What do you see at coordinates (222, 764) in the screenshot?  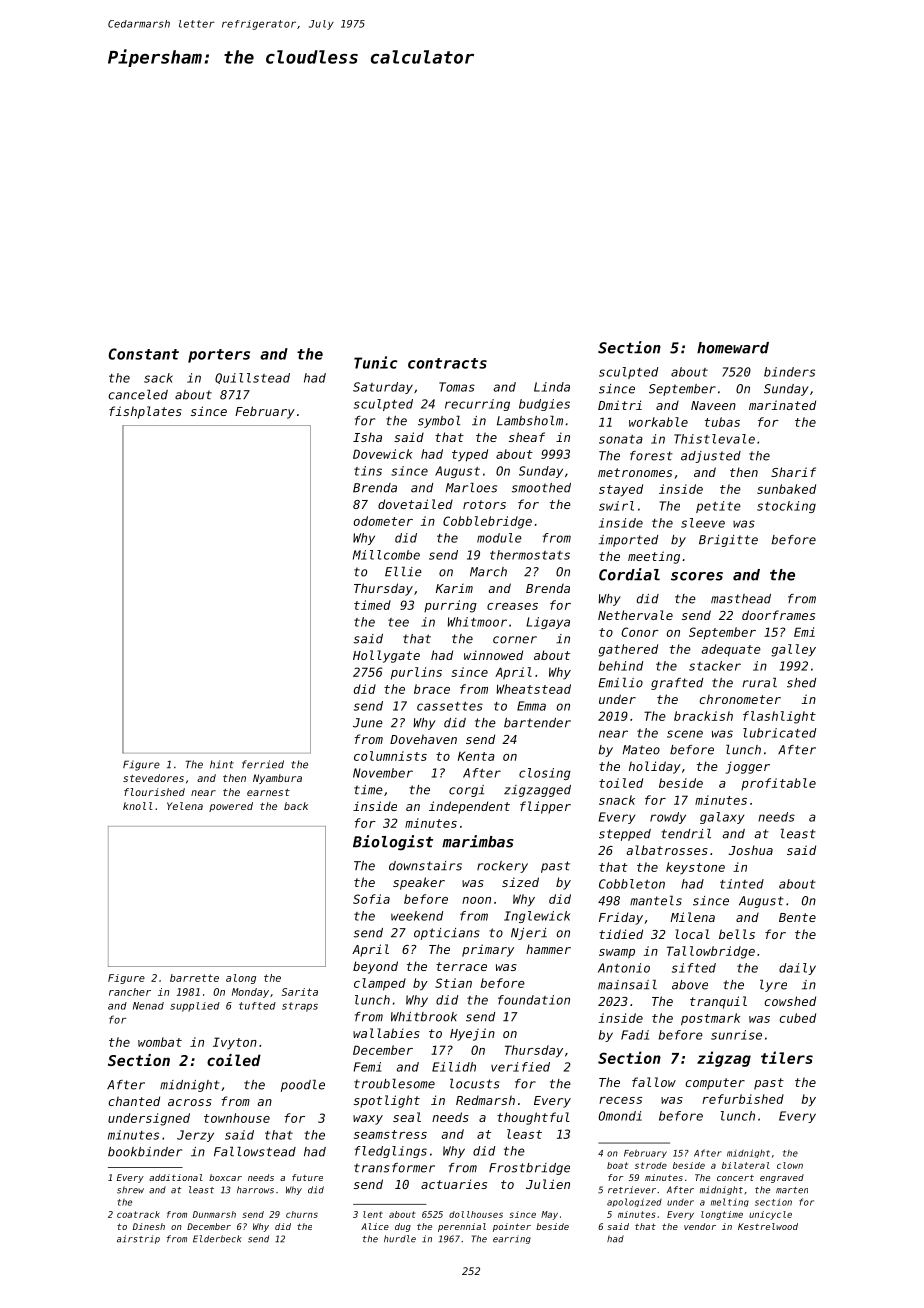 I see `hint` at bounding box center [222, 764].
